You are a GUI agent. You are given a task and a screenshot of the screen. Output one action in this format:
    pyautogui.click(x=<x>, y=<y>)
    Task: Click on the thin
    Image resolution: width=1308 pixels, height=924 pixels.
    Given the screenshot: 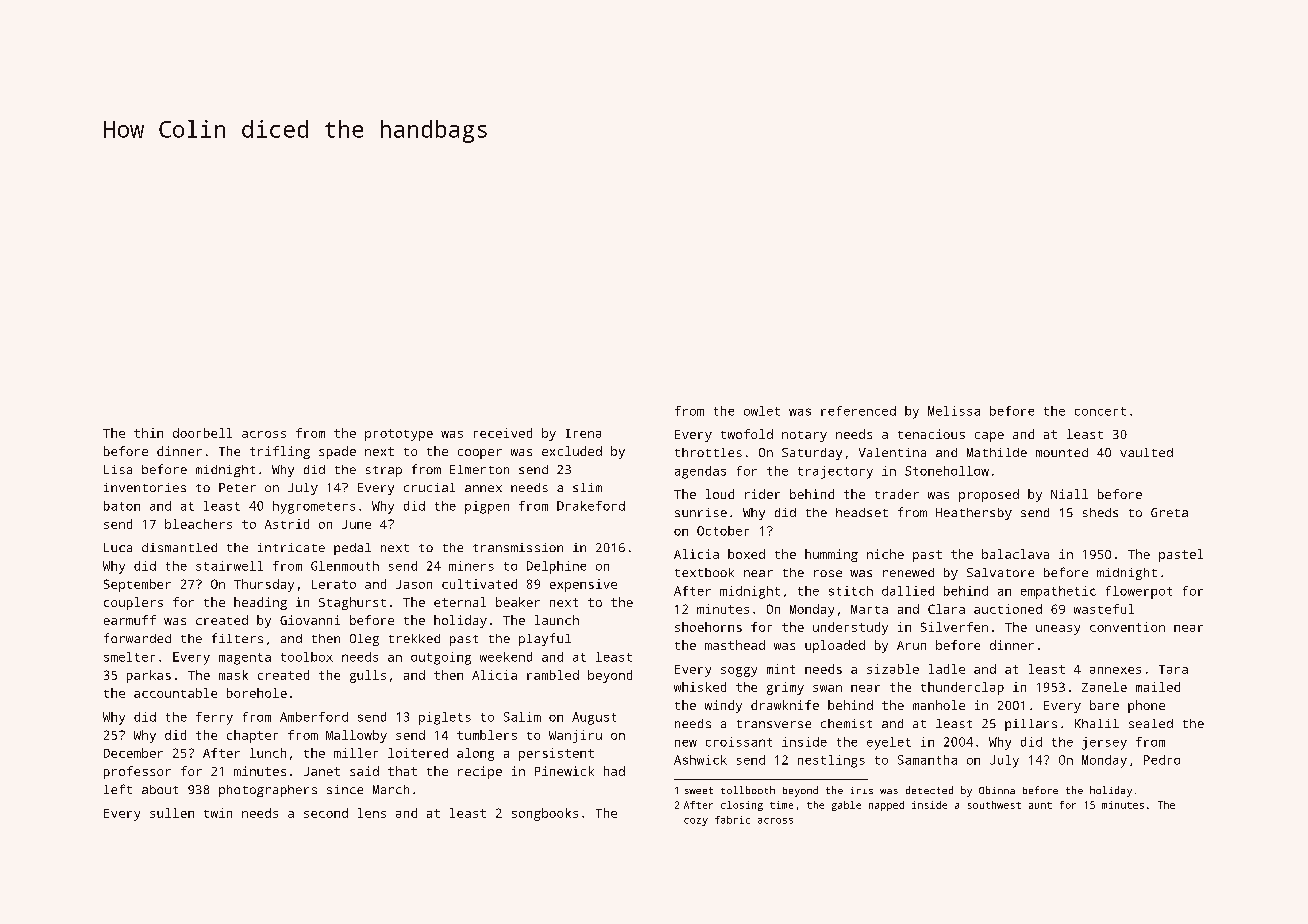 What is the action you would take?
    pyautogui.click(x=148, y=433)
